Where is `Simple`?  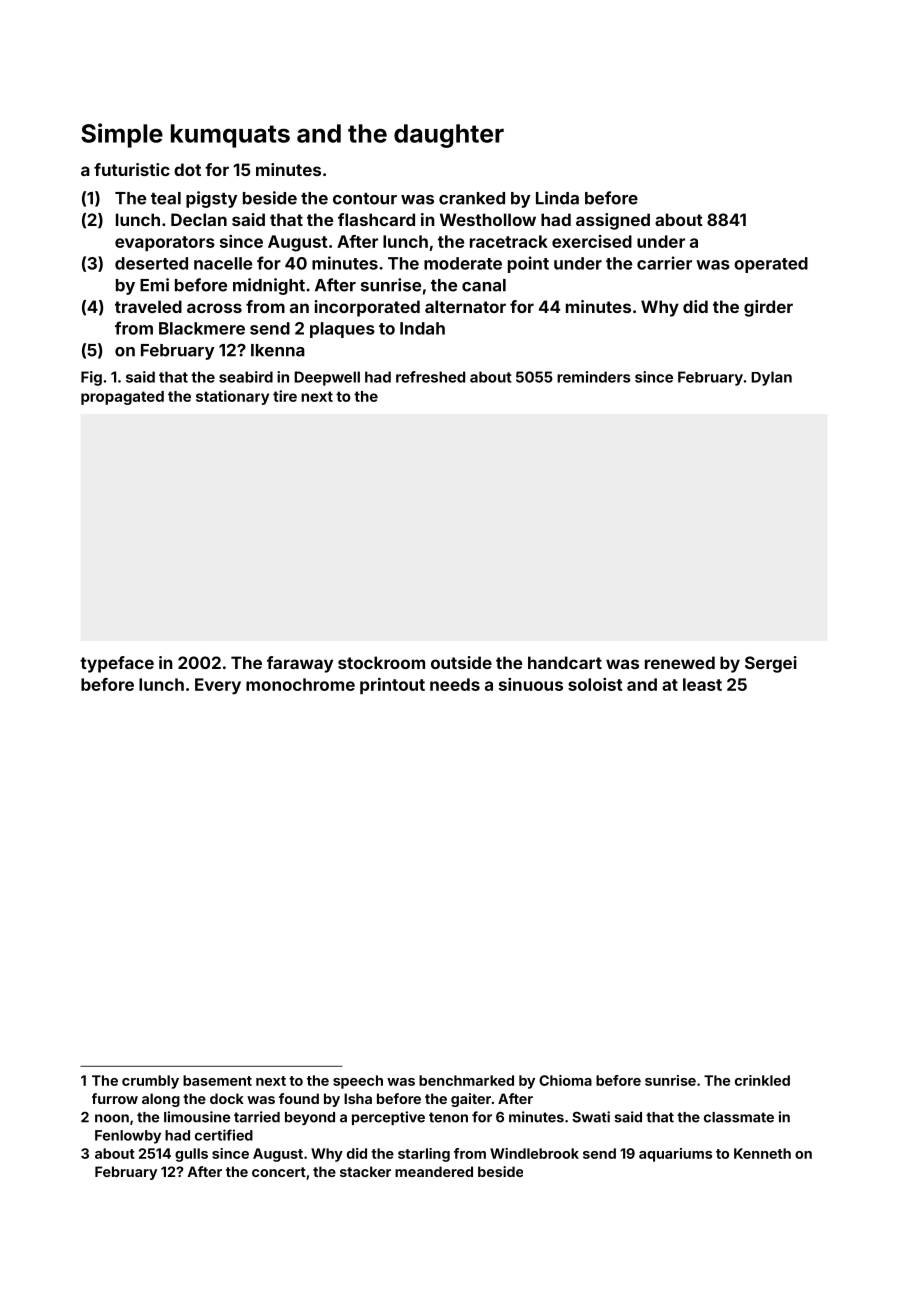
Simple is located at coordinates (122, 135).
